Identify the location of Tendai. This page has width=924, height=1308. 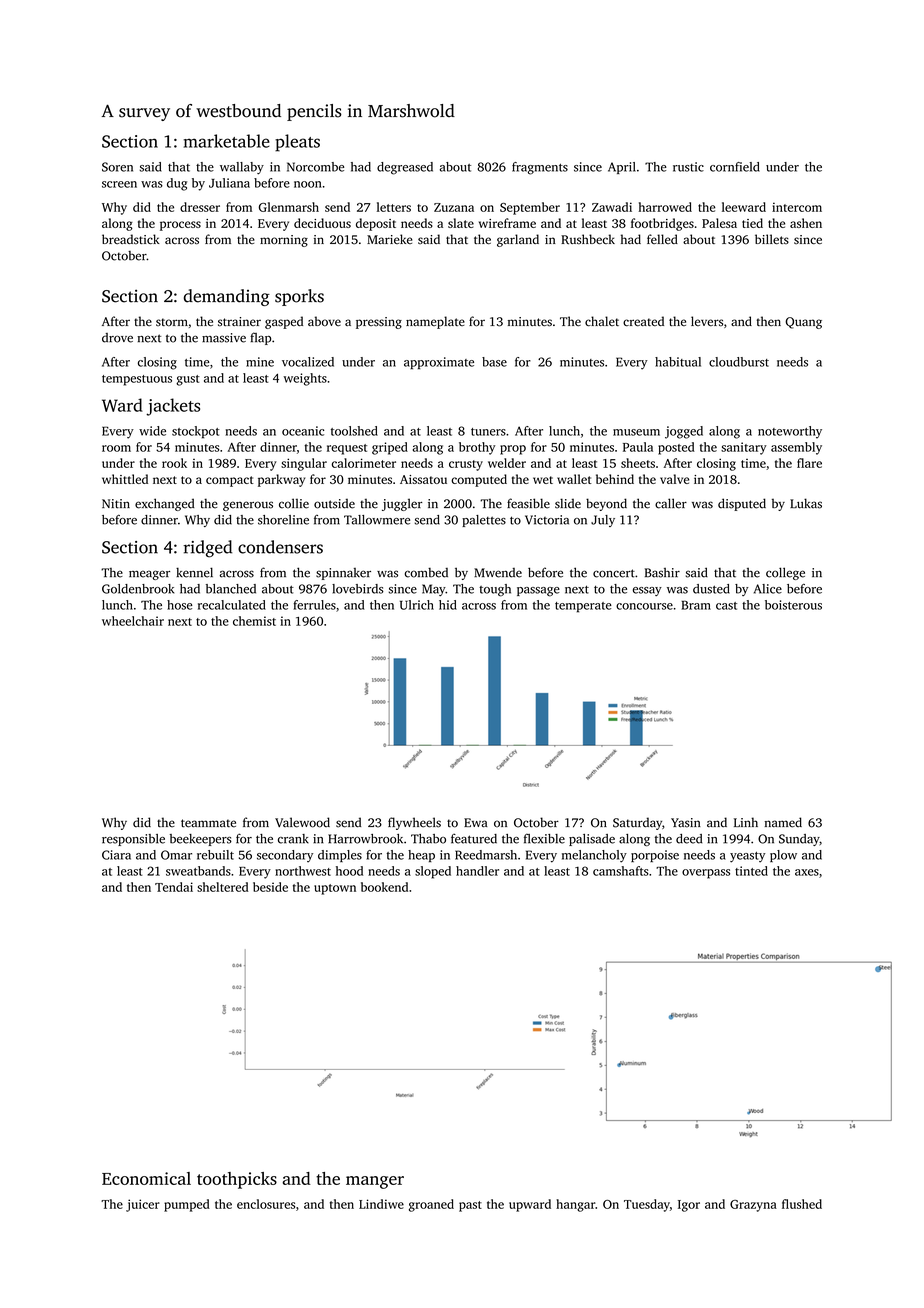
(174, 887).
